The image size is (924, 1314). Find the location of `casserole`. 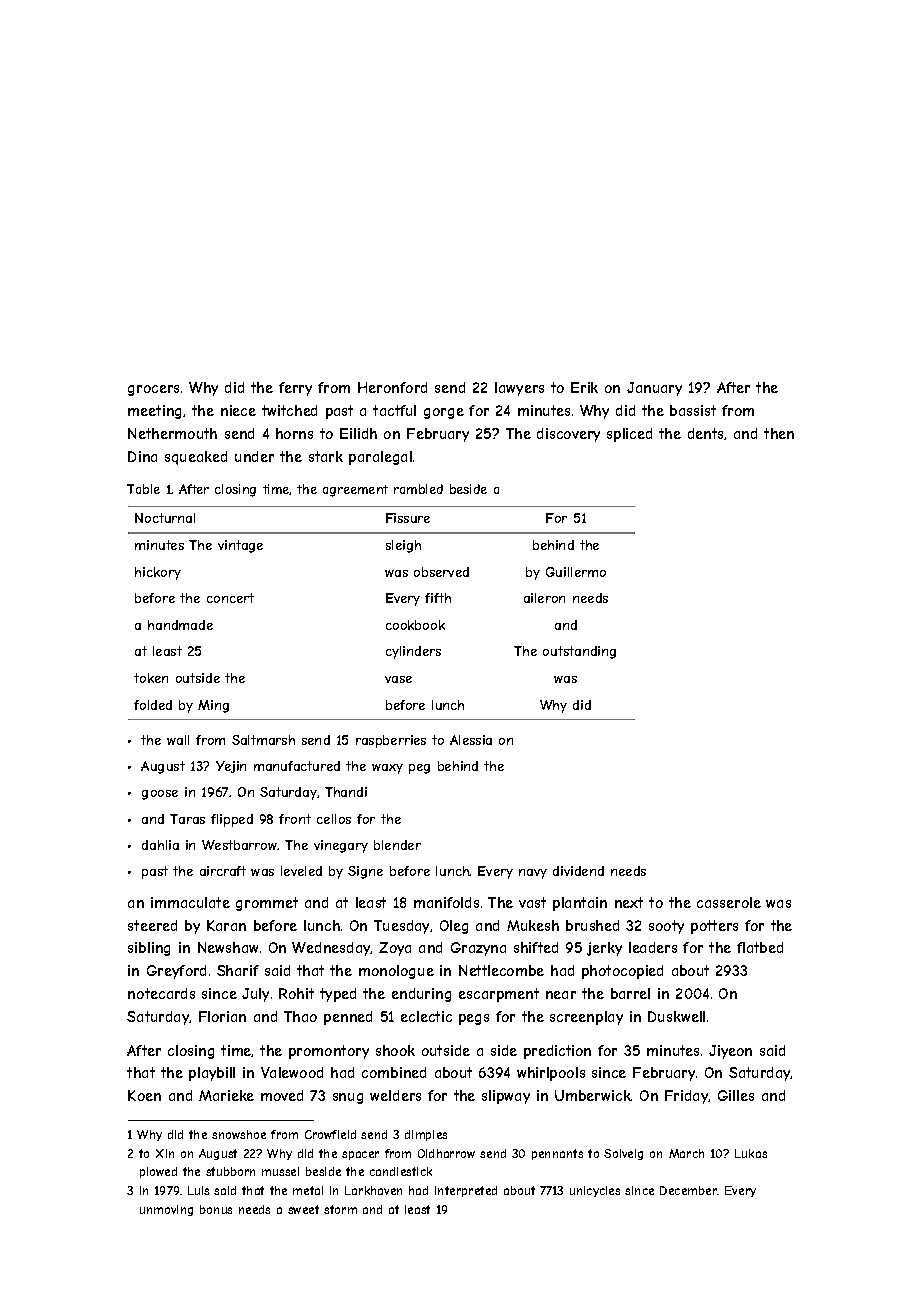

casserole is located at coordinates (729, 902).
